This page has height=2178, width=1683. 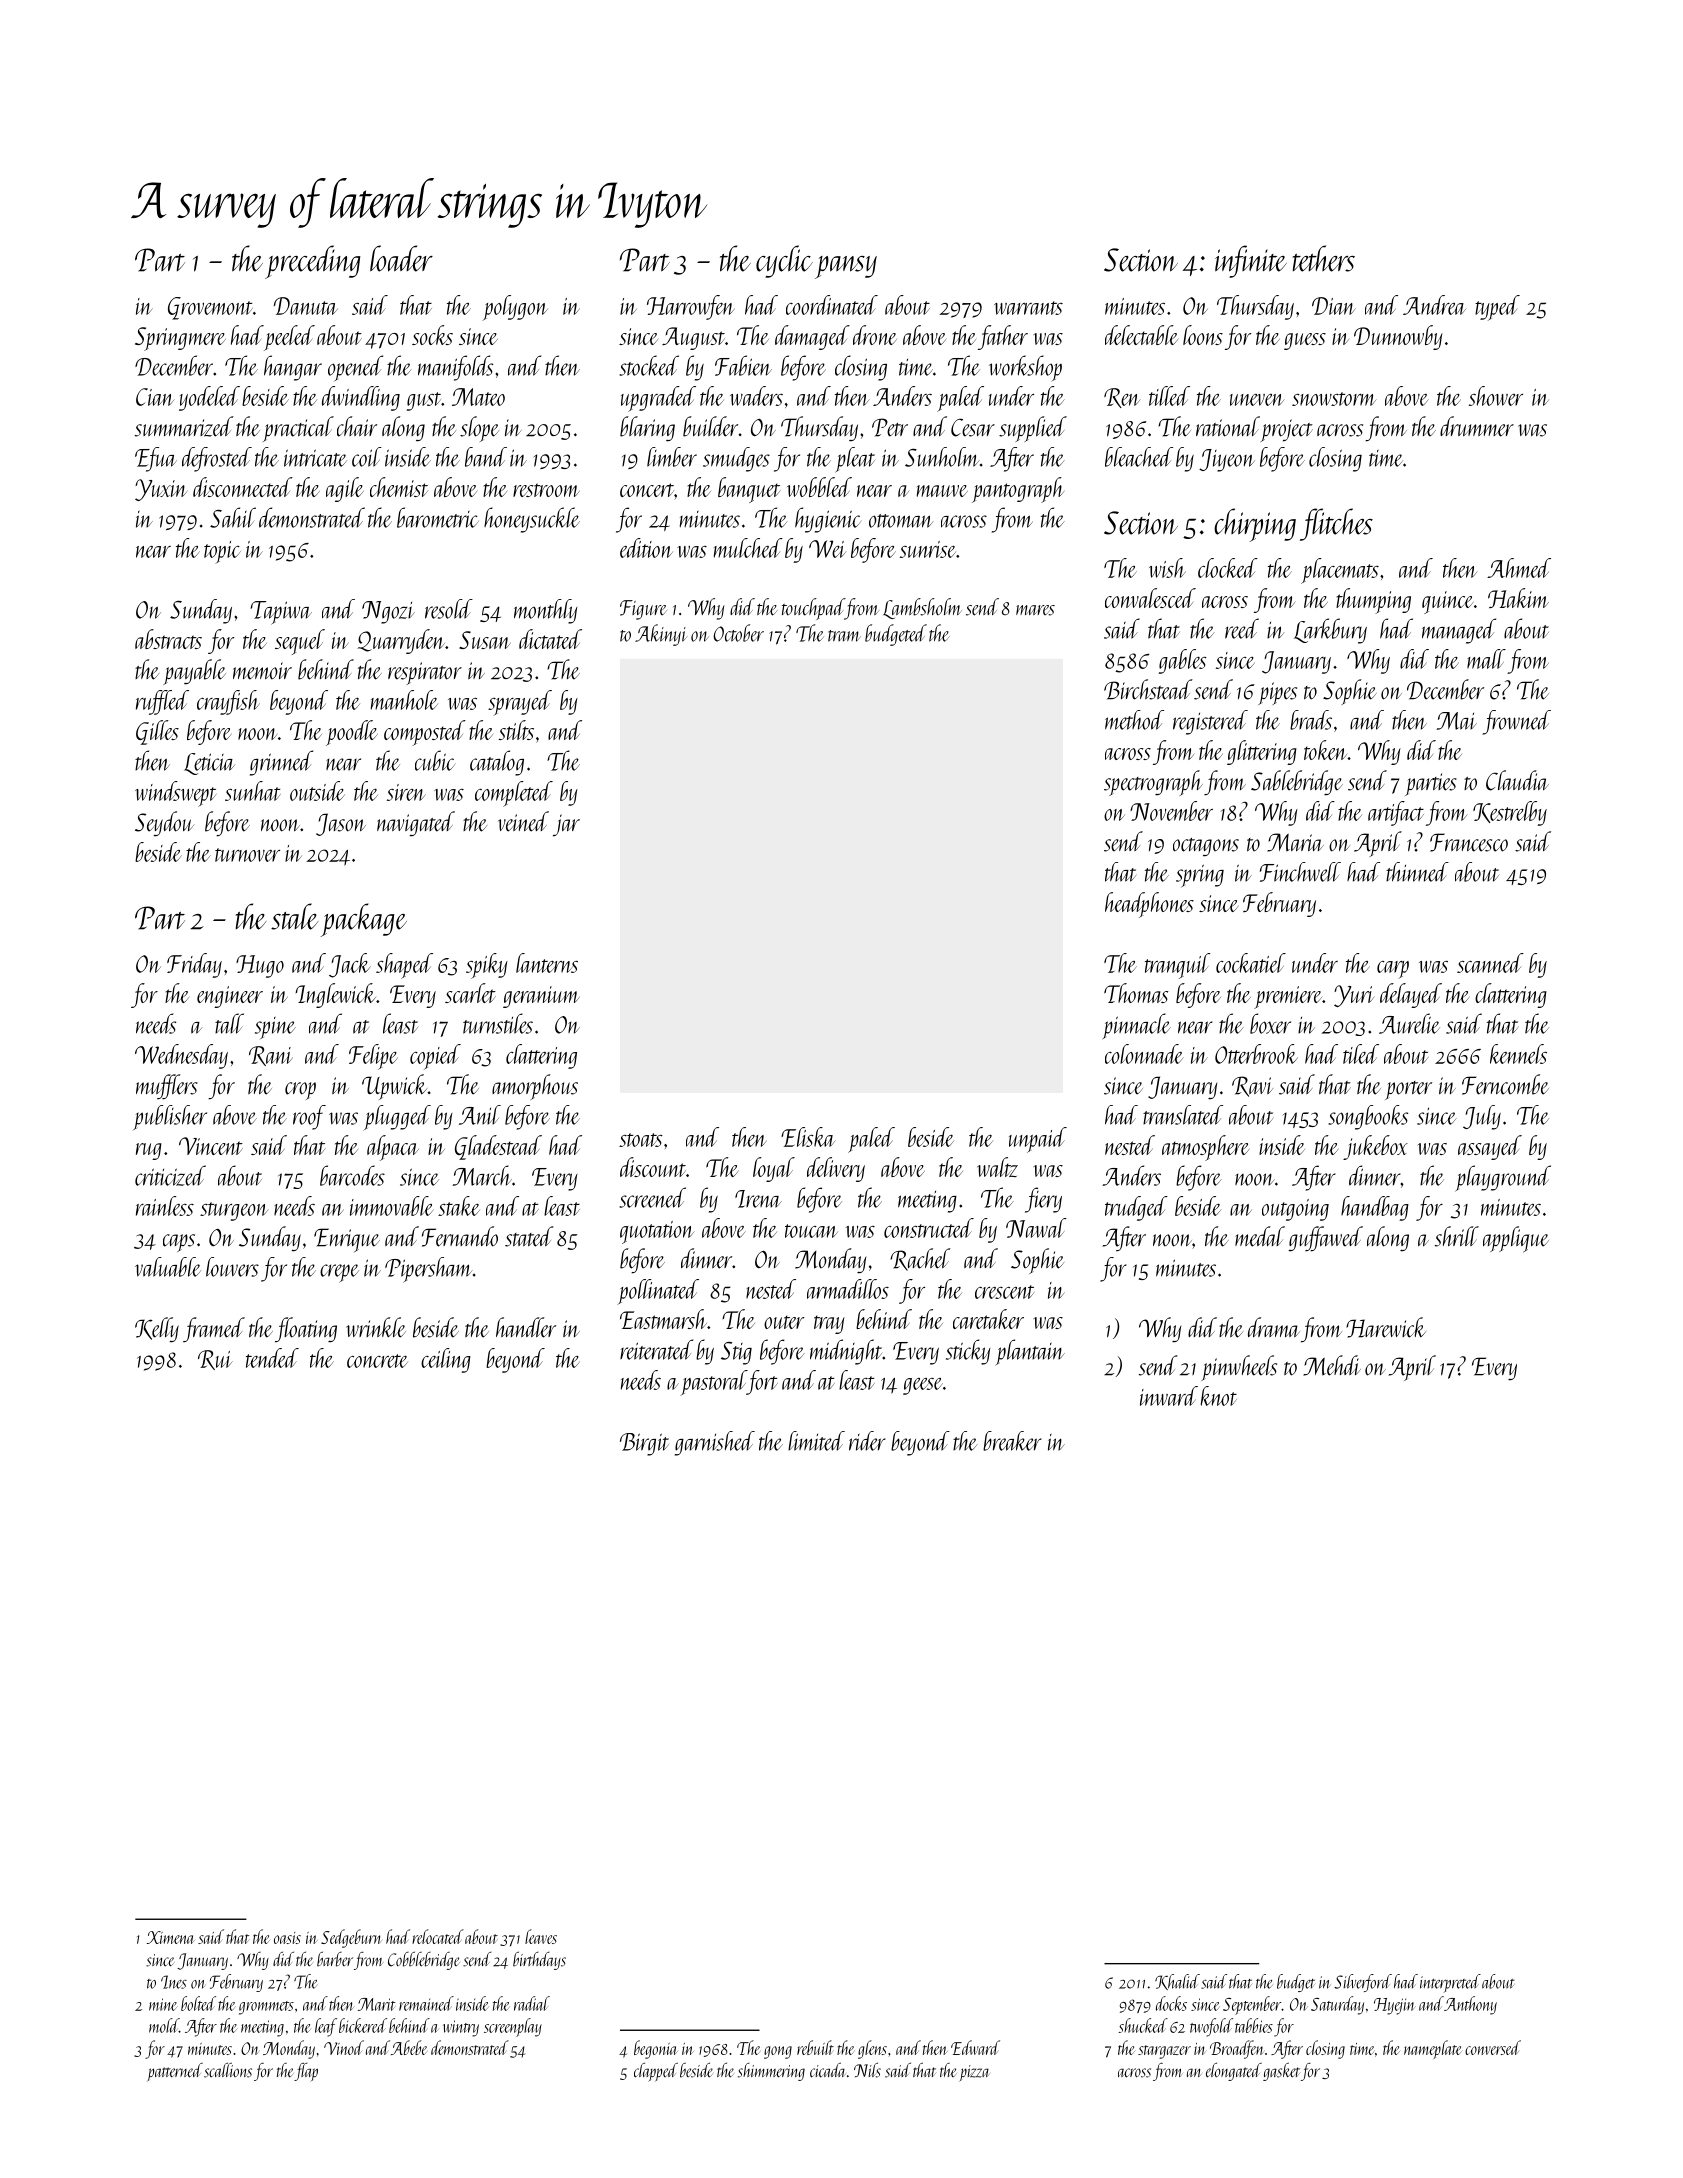 I want to click on loader, so click(x=401, y=258).
